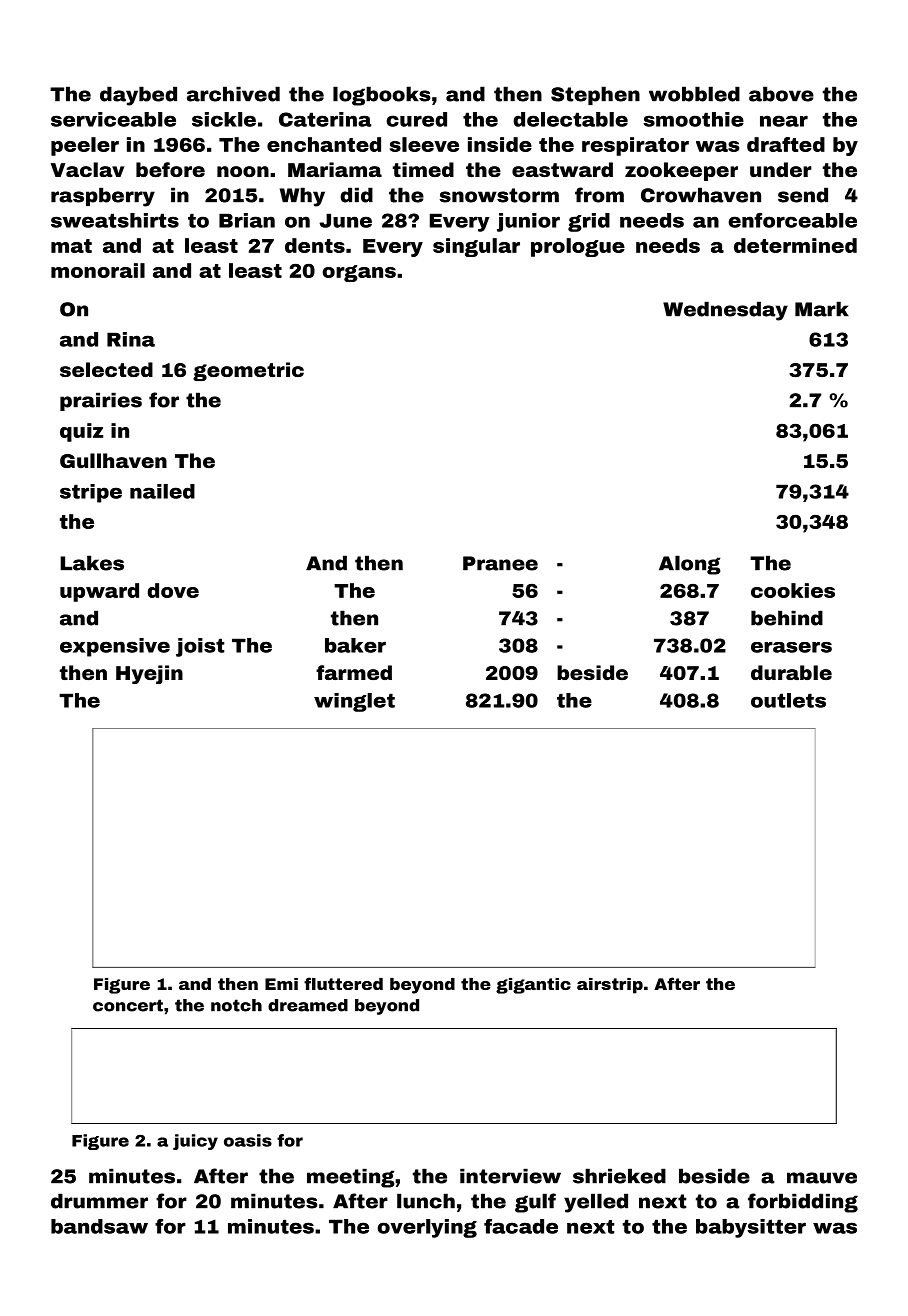 Image resolution: width=908 pixels, height=1316 pixels. What do you see at coordinates (500, 563) in the page?
I see `Pranee` at bounding box center [500, 563].
